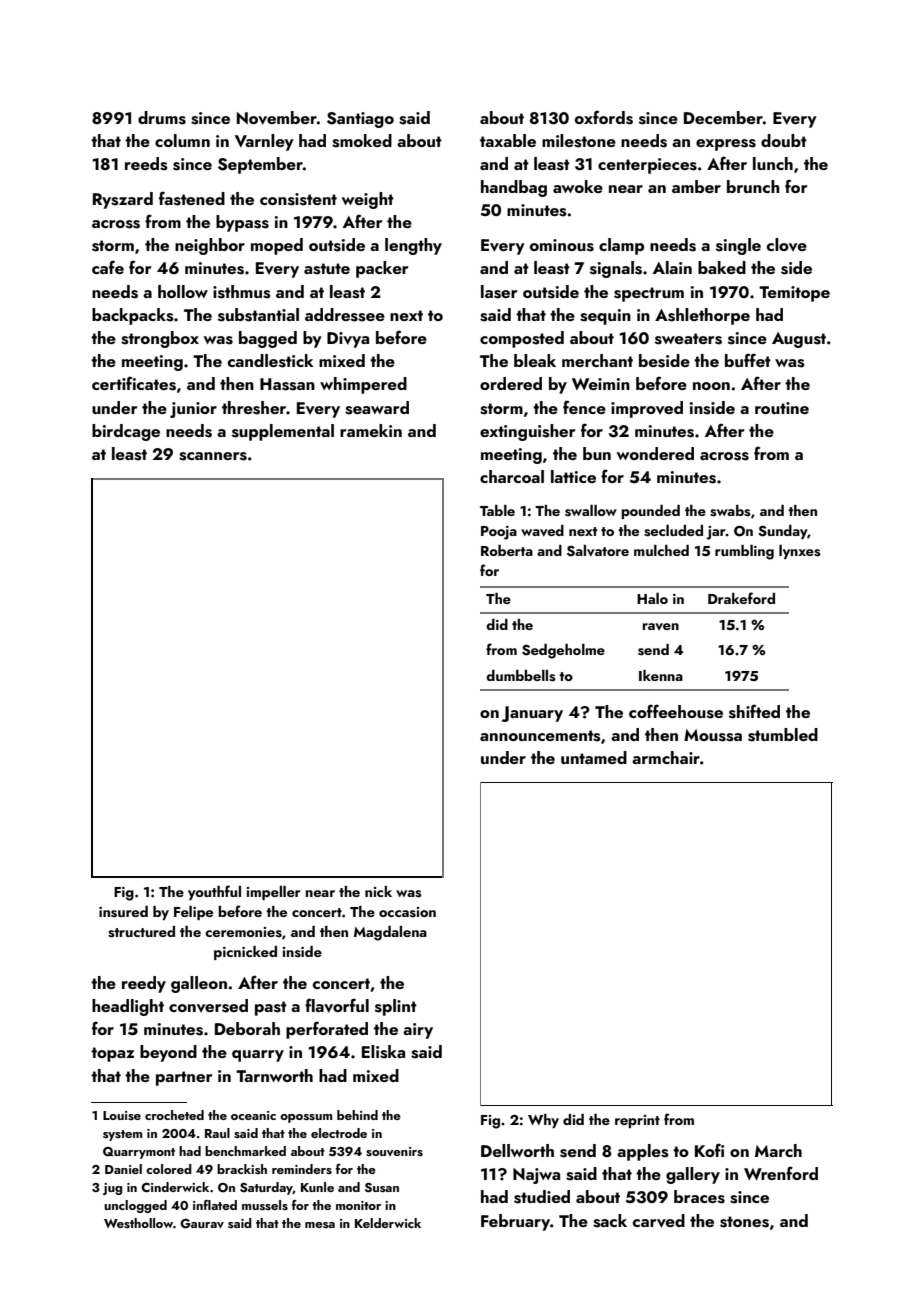 The height and width of the screenshot is (1308, 924). What do you see at coordinates (128, 1007) in the screenshot?
I see `headlight` at bounding box center [128, 1007].
